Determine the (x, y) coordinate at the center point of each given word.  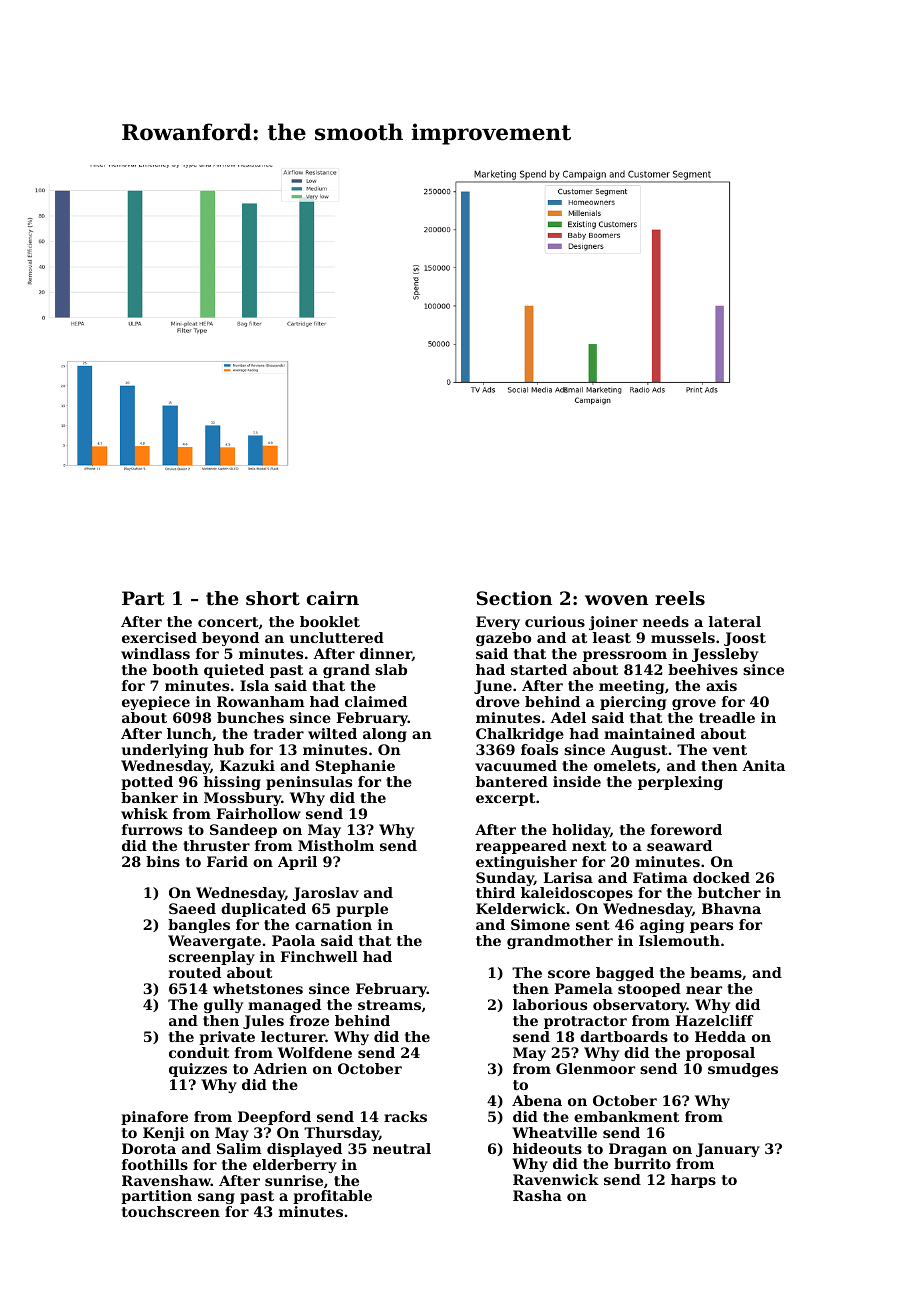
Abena (537, 1100)
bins (163, 861)
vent (730, 750)
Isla (254, 685)
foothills (155, 1164)
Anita (763, 765)
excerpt (505, 799)
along (385, 735)
